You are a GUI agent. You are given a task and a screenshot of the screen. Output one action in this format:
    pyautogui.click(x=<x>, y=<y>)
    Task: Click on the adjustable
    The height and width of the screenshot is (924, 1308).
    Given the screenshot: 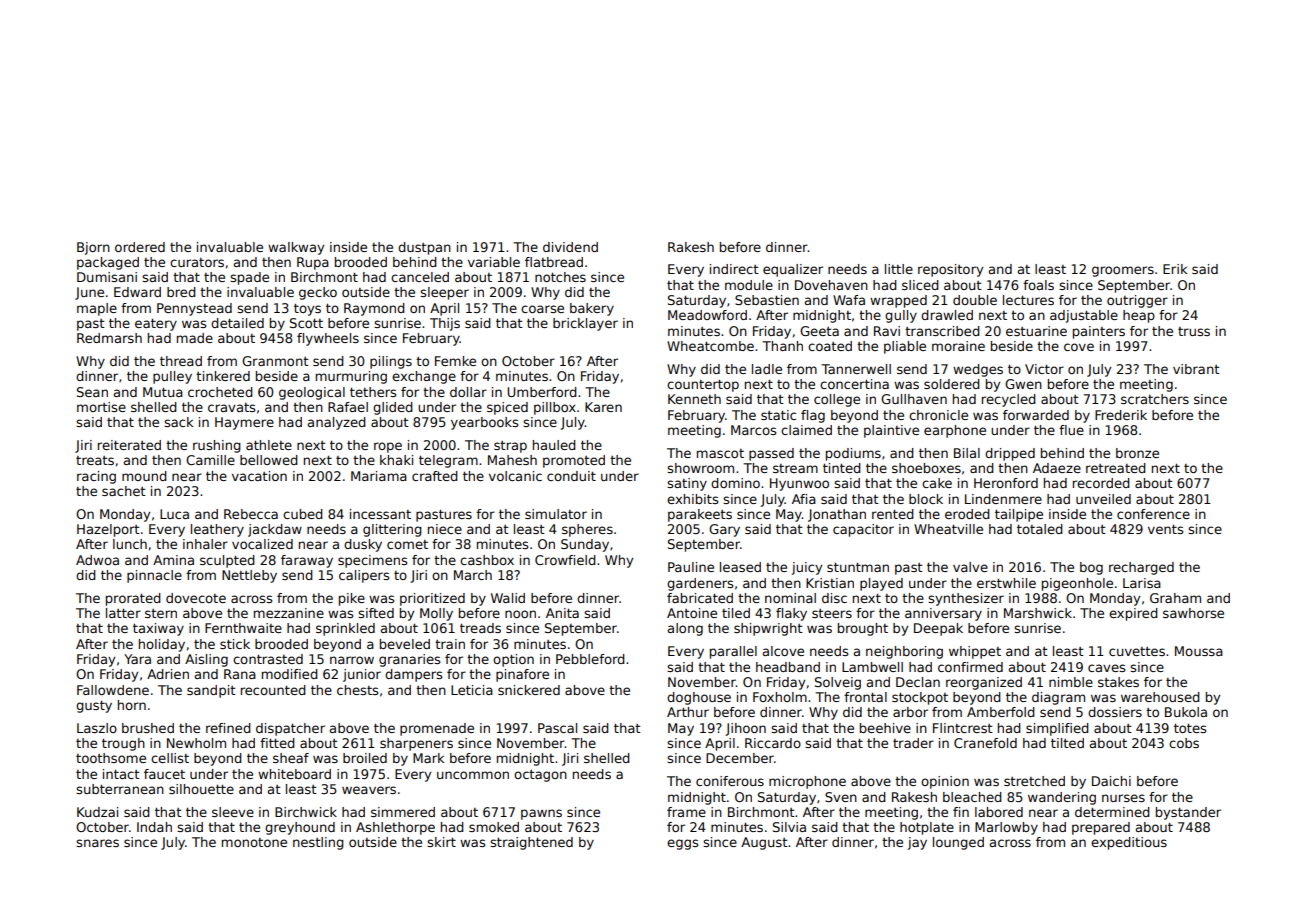 What is the action you would take?
    pyautogui.click(x=1084, y=316)
